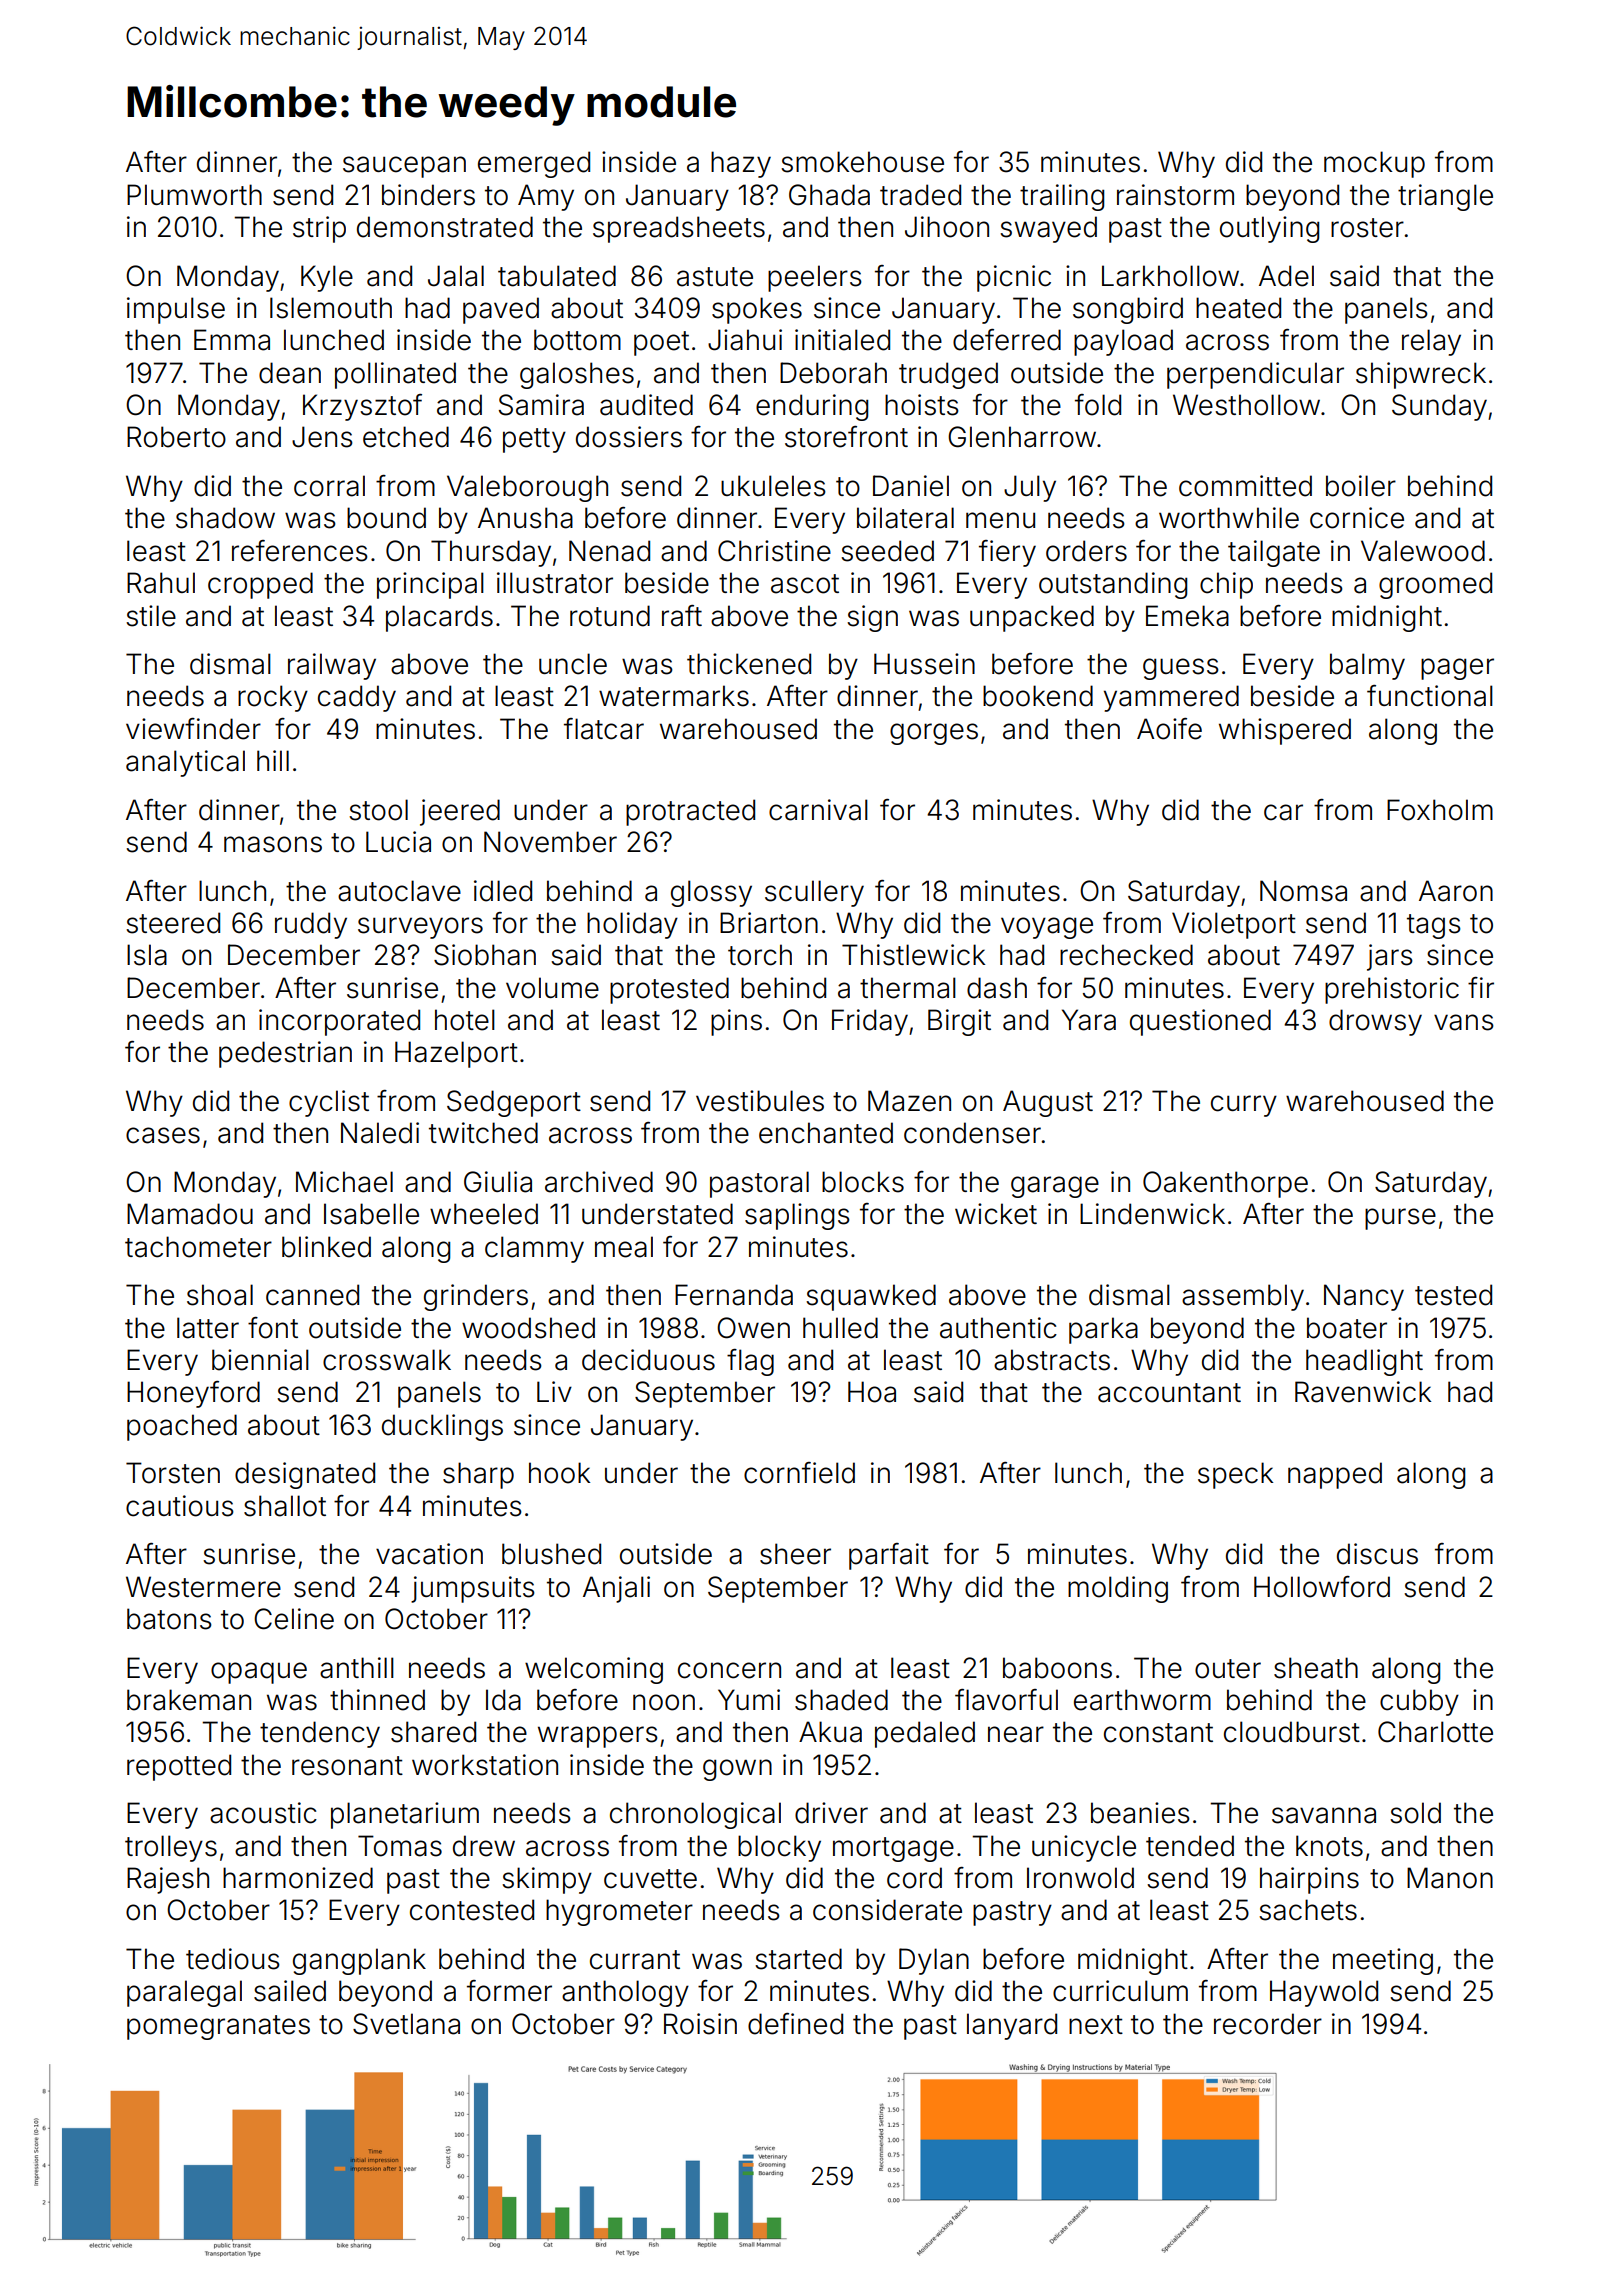  Describe the element at coordinates (934, 734) in the screenshot. I see `gorges` at that location.
